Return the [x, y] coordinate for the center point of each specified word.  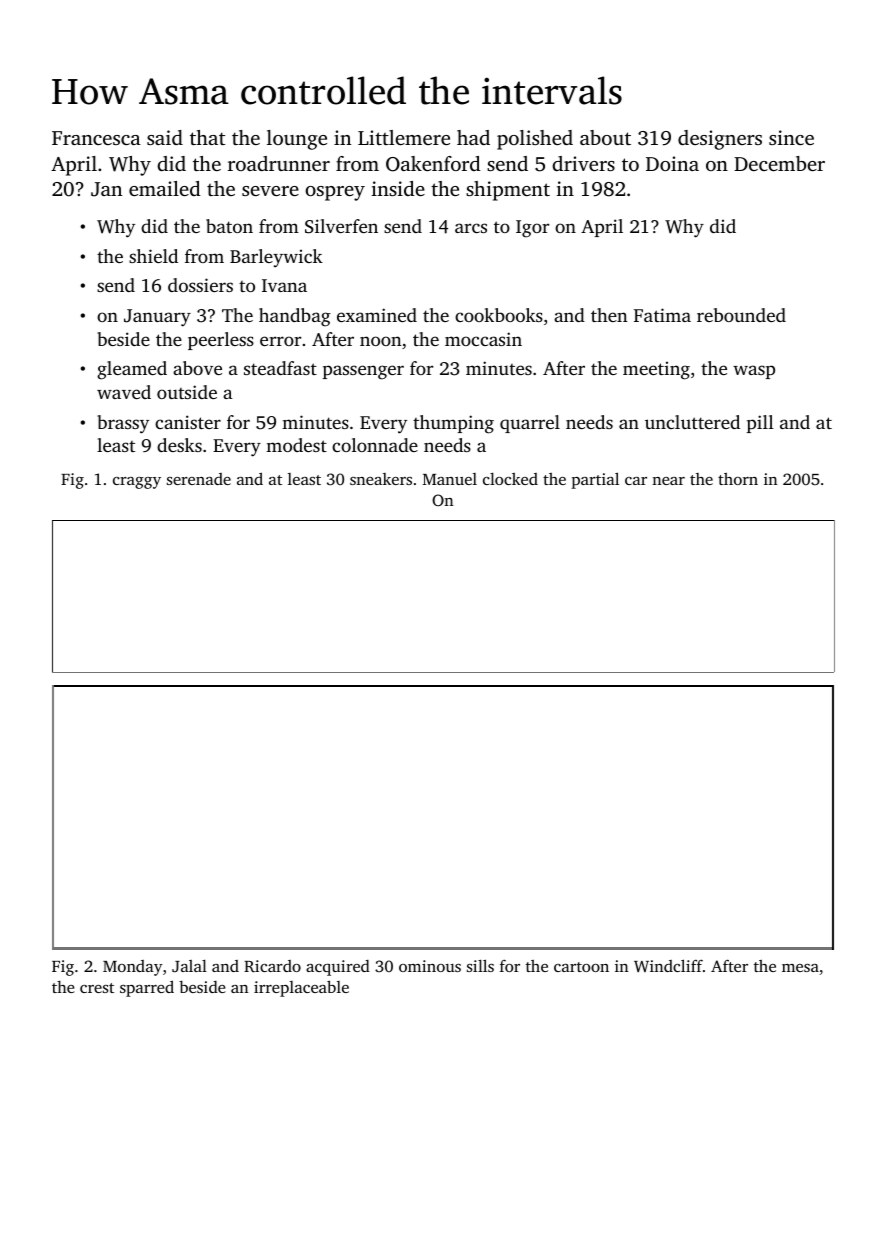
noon [381, 341]
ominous [430, 966]
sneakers [381, 479]
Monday [133, 968]
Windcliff [668, 965]
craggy [137, 483]
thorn [738, 479]
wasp [754, 372]
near [668, 481]
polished [535, 140]
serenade [199, 479]
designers [720, 140]
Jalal [189, 966]
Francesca [96, 138]
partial [595, 480]
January [157, 318]
